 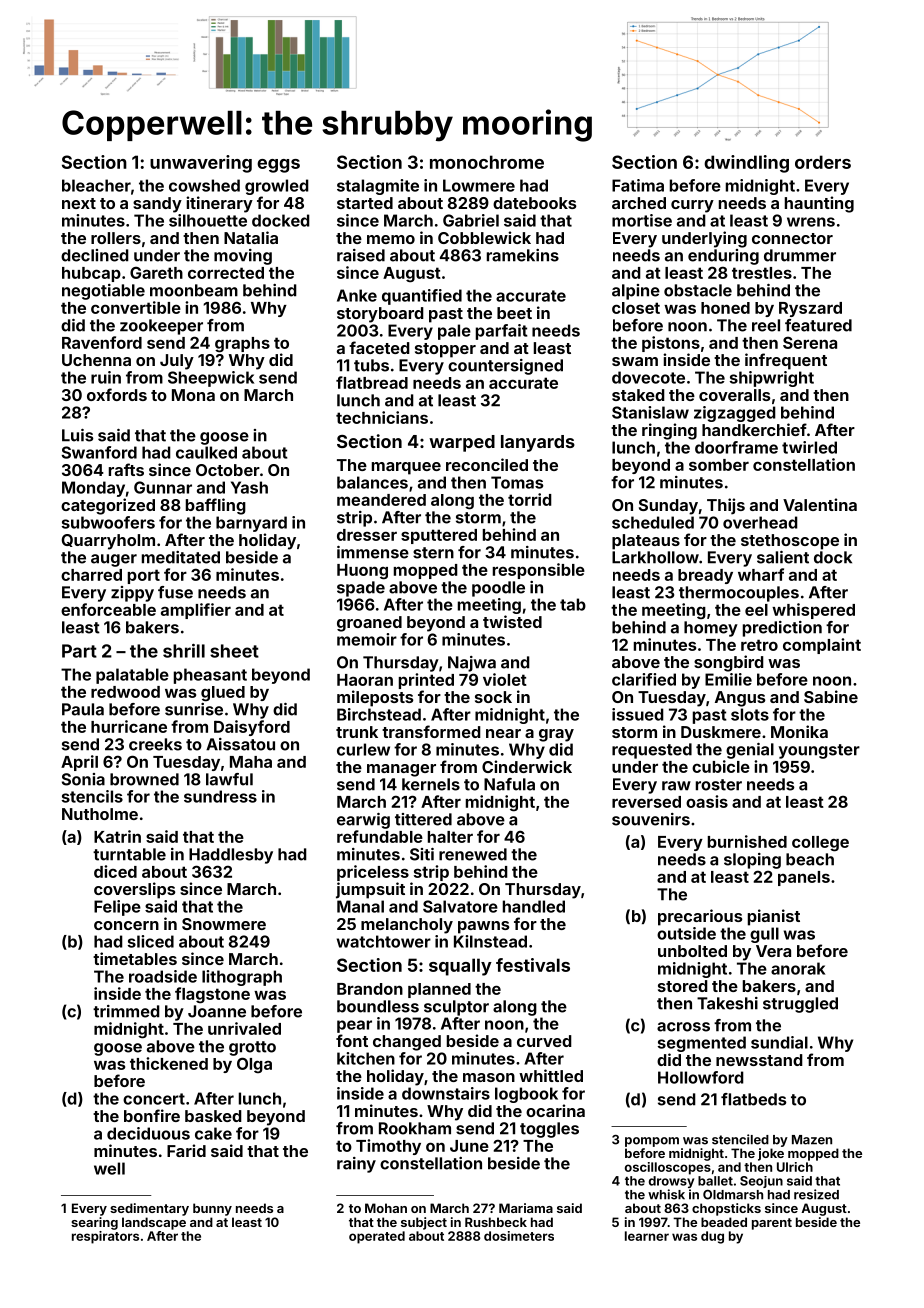 What do you see at coordinates (823, 162) in the image?
I see `orders` at bounding box center [823, 162].
